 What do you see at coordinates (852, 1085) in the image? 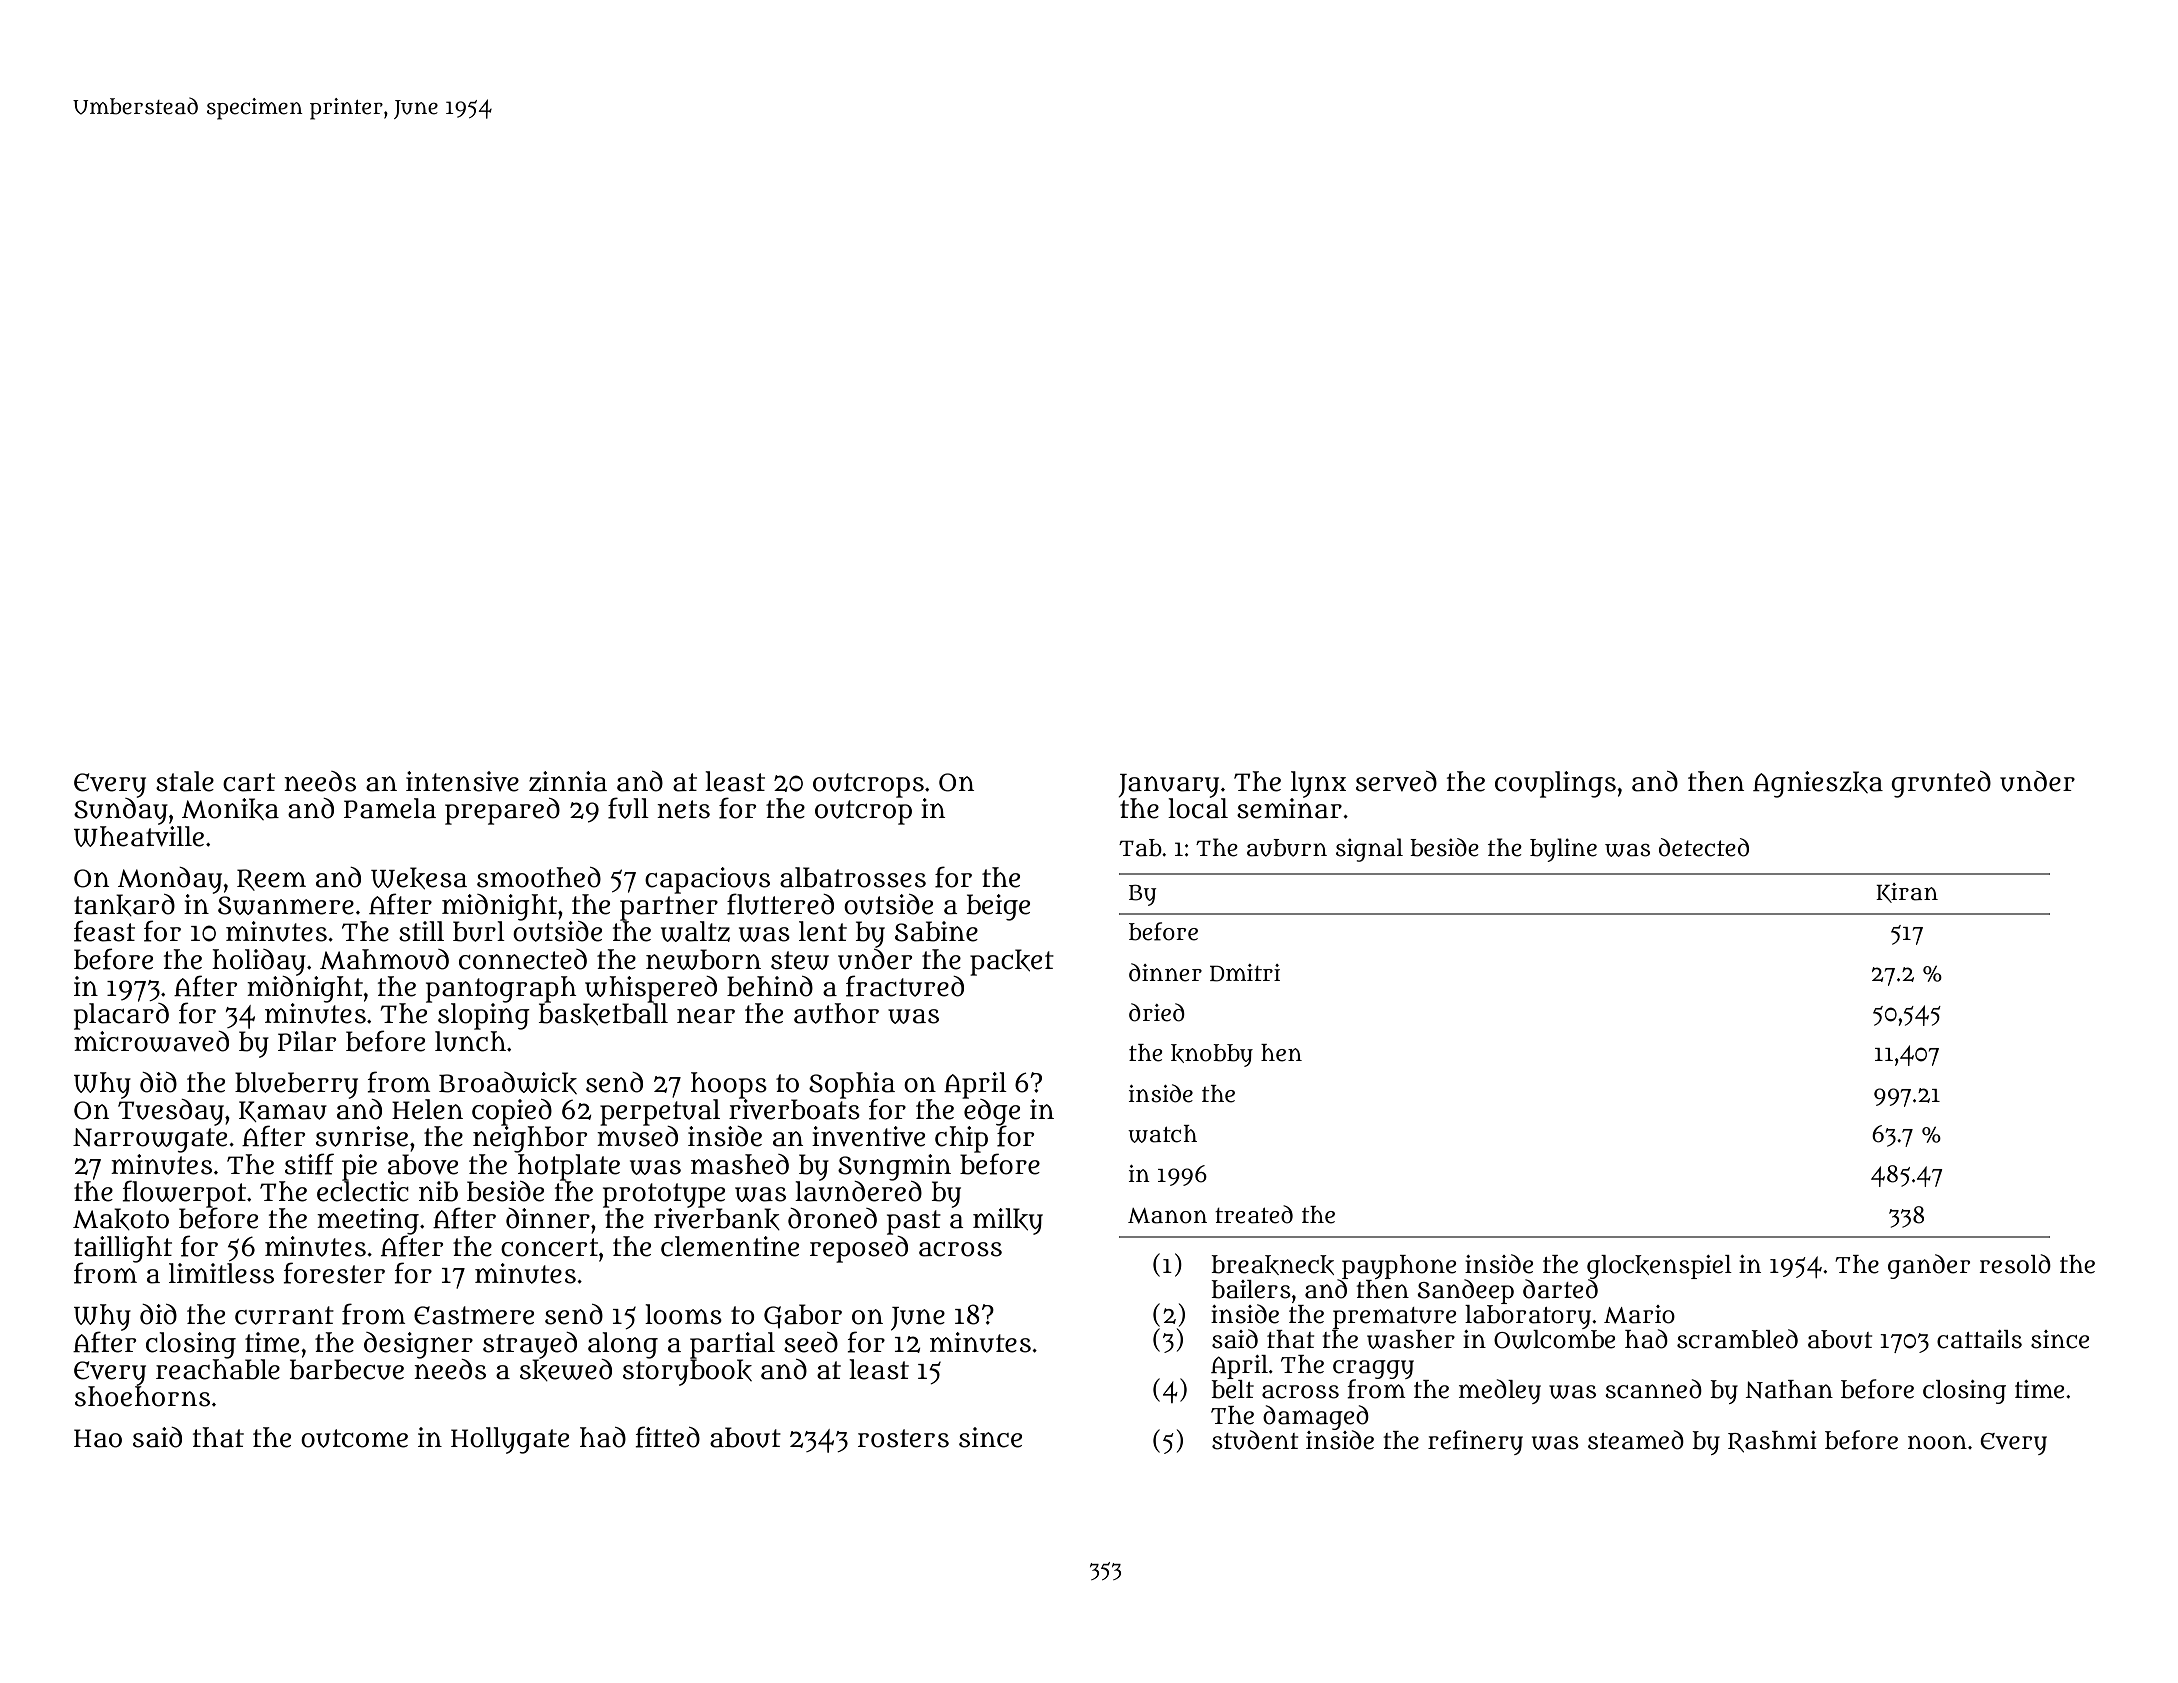
I see `Sophia` at bounding box center [852, 1085].
